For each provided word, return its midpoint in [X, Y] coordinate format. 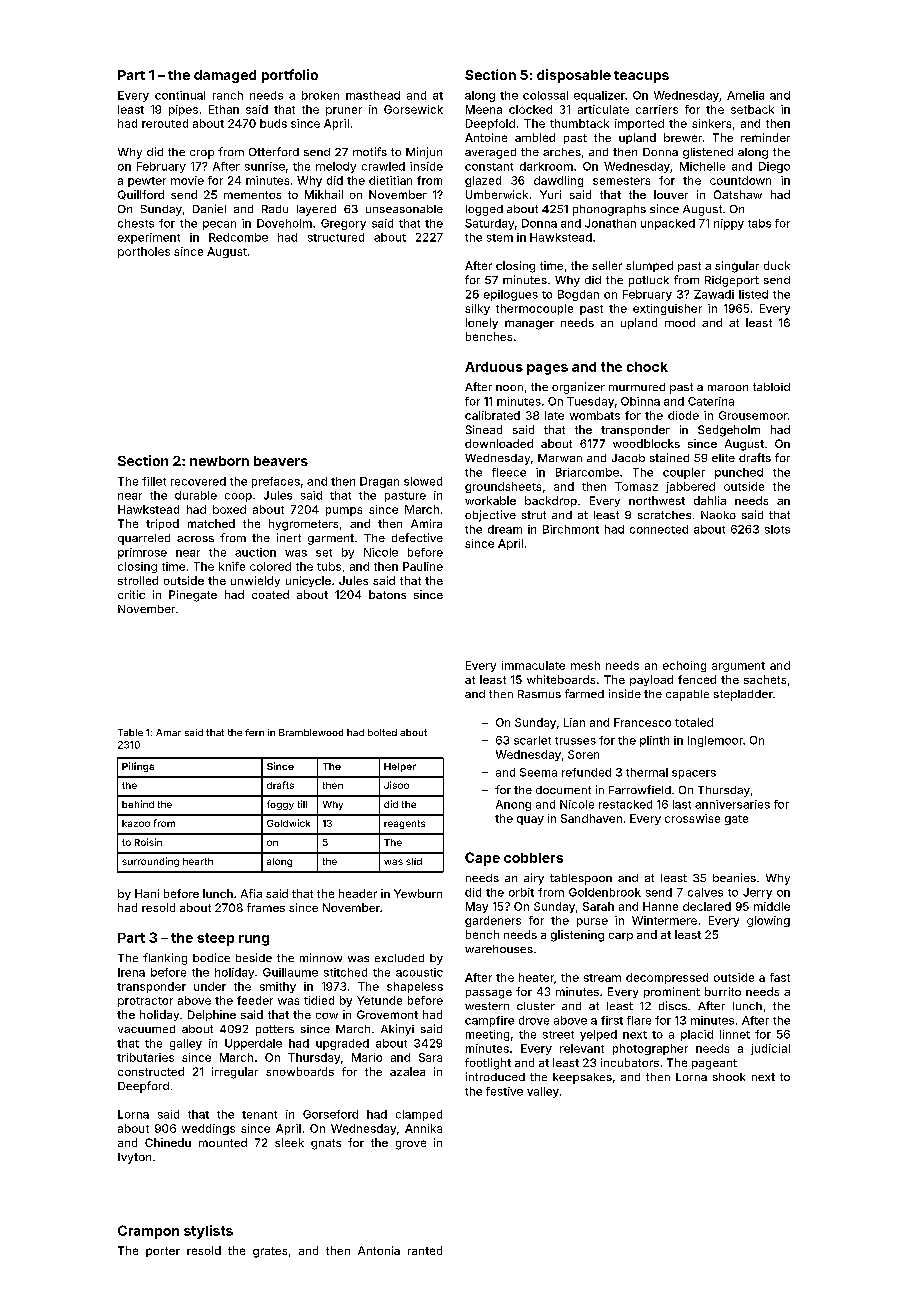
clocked [530, 109]
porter [163, 1252]
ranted [425, 1250]
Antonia [379, 1250]
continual [180, 95]
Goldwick [288, 823]
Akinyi [397, 1030]
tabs [759, 223]
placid [697, 1035]
